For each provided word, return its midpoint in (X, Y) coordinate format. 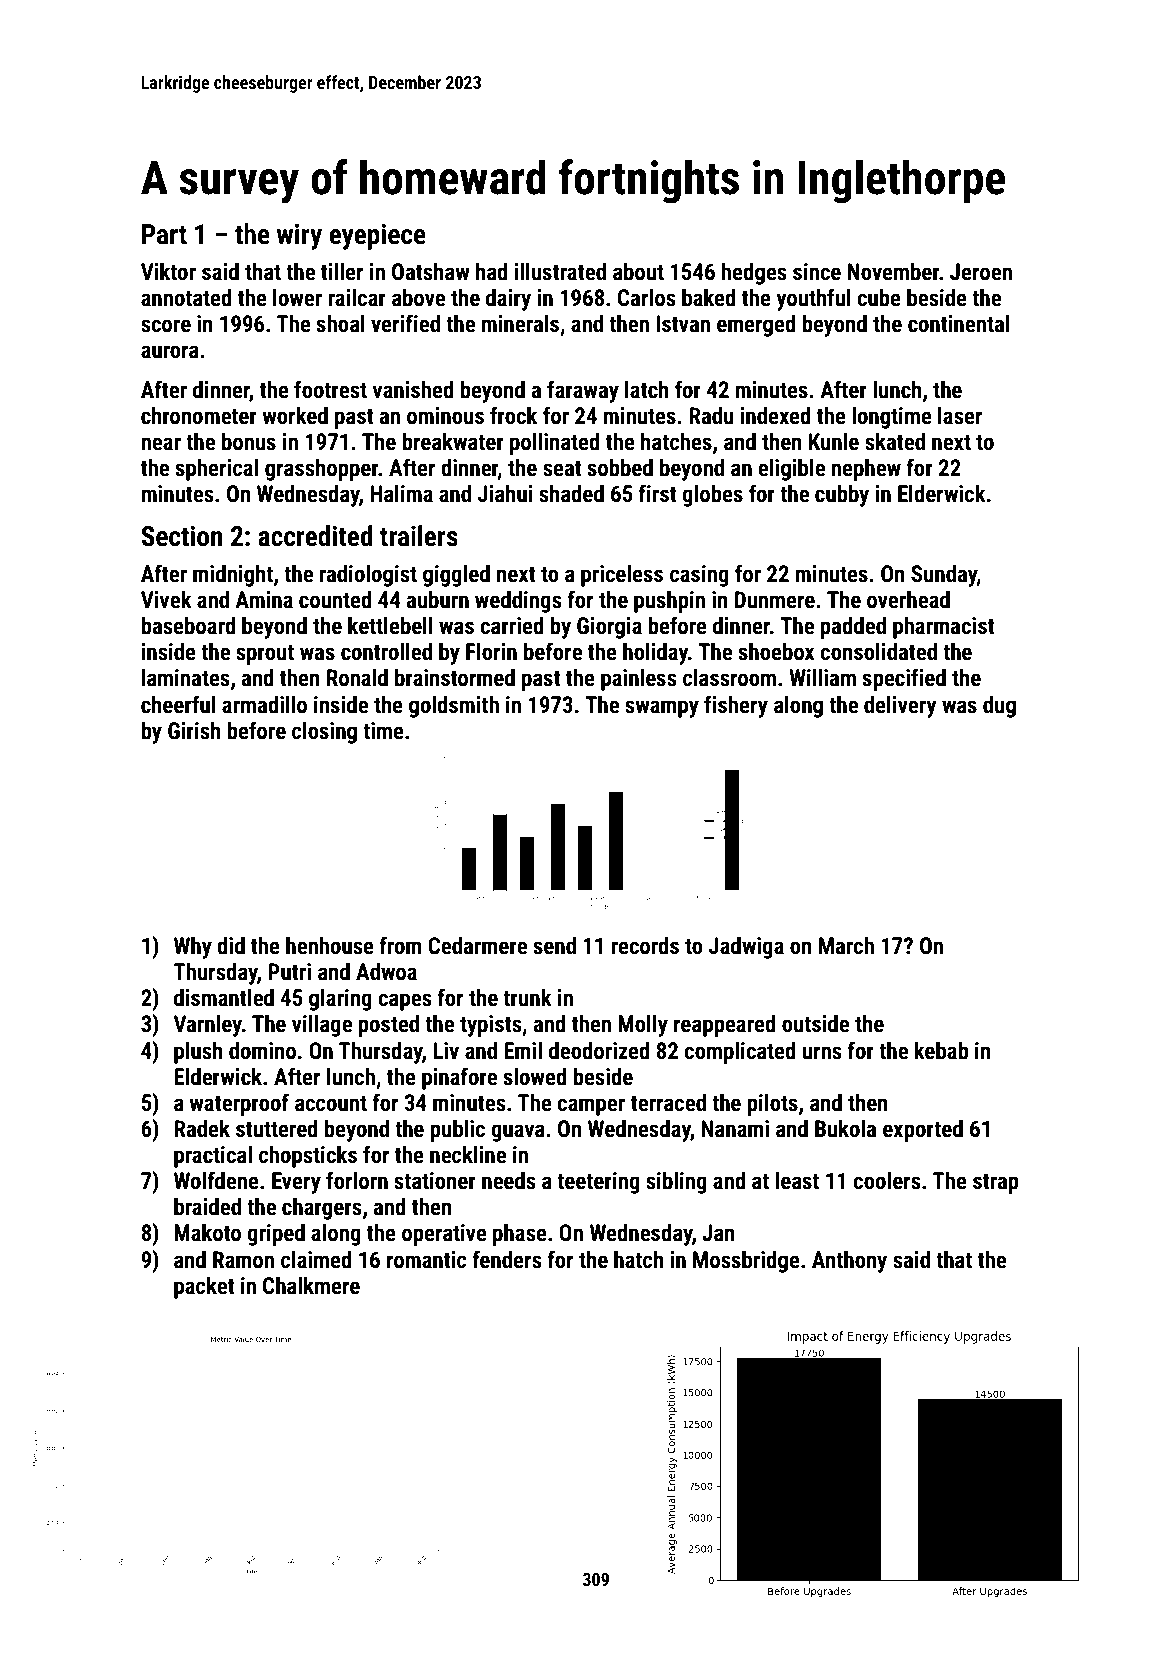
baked (709, 298)
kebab (941, 1051)
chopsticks (308, 1157)
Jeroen (981, 272)
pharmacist (944, 628)
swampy (662, 709)
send (554, 946)
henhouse (330, 946)
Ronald (357, 677)
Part (164, 234)
